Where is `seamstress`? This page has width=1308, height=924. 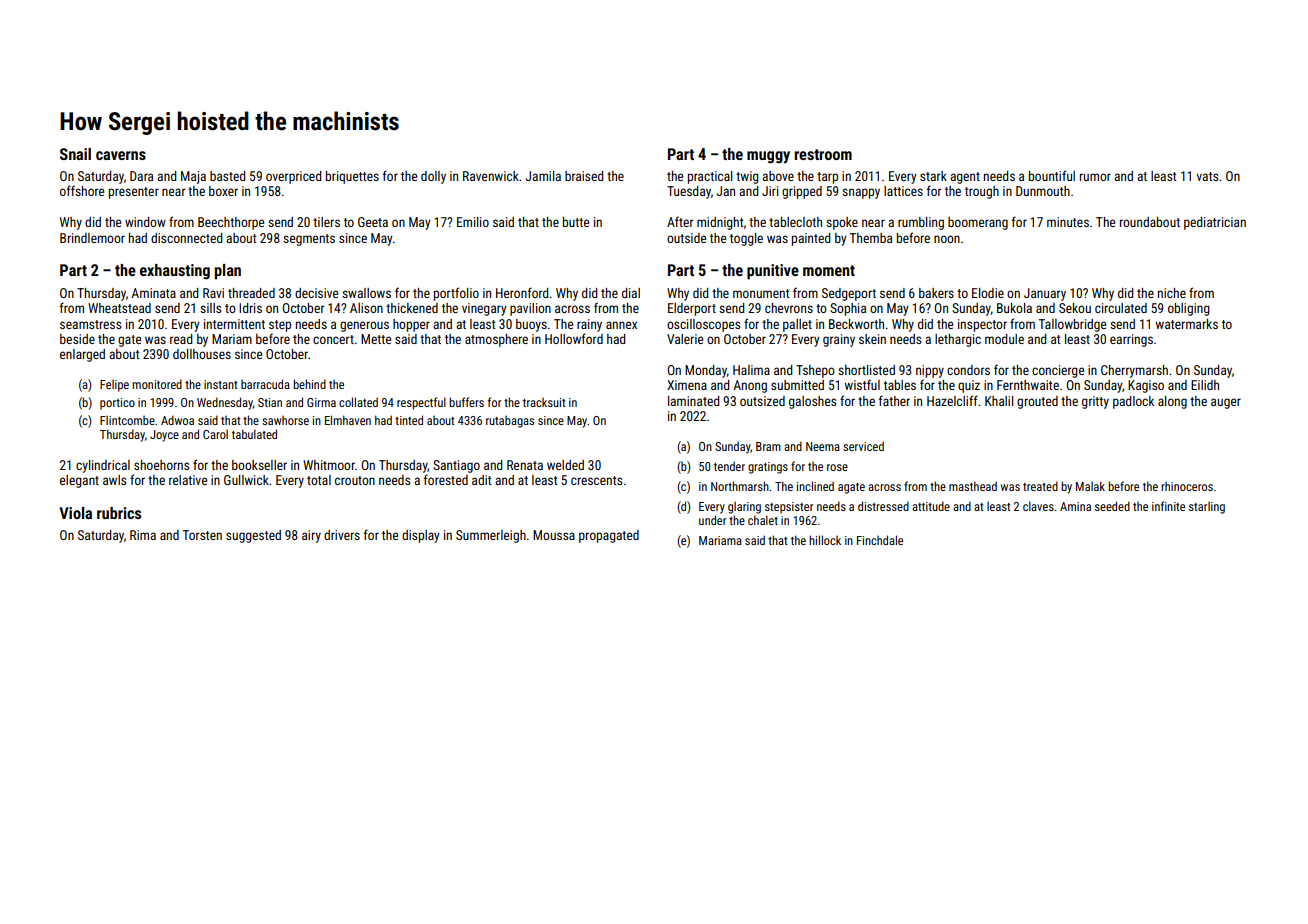 seamstress is located at coordinates (90, 324).
